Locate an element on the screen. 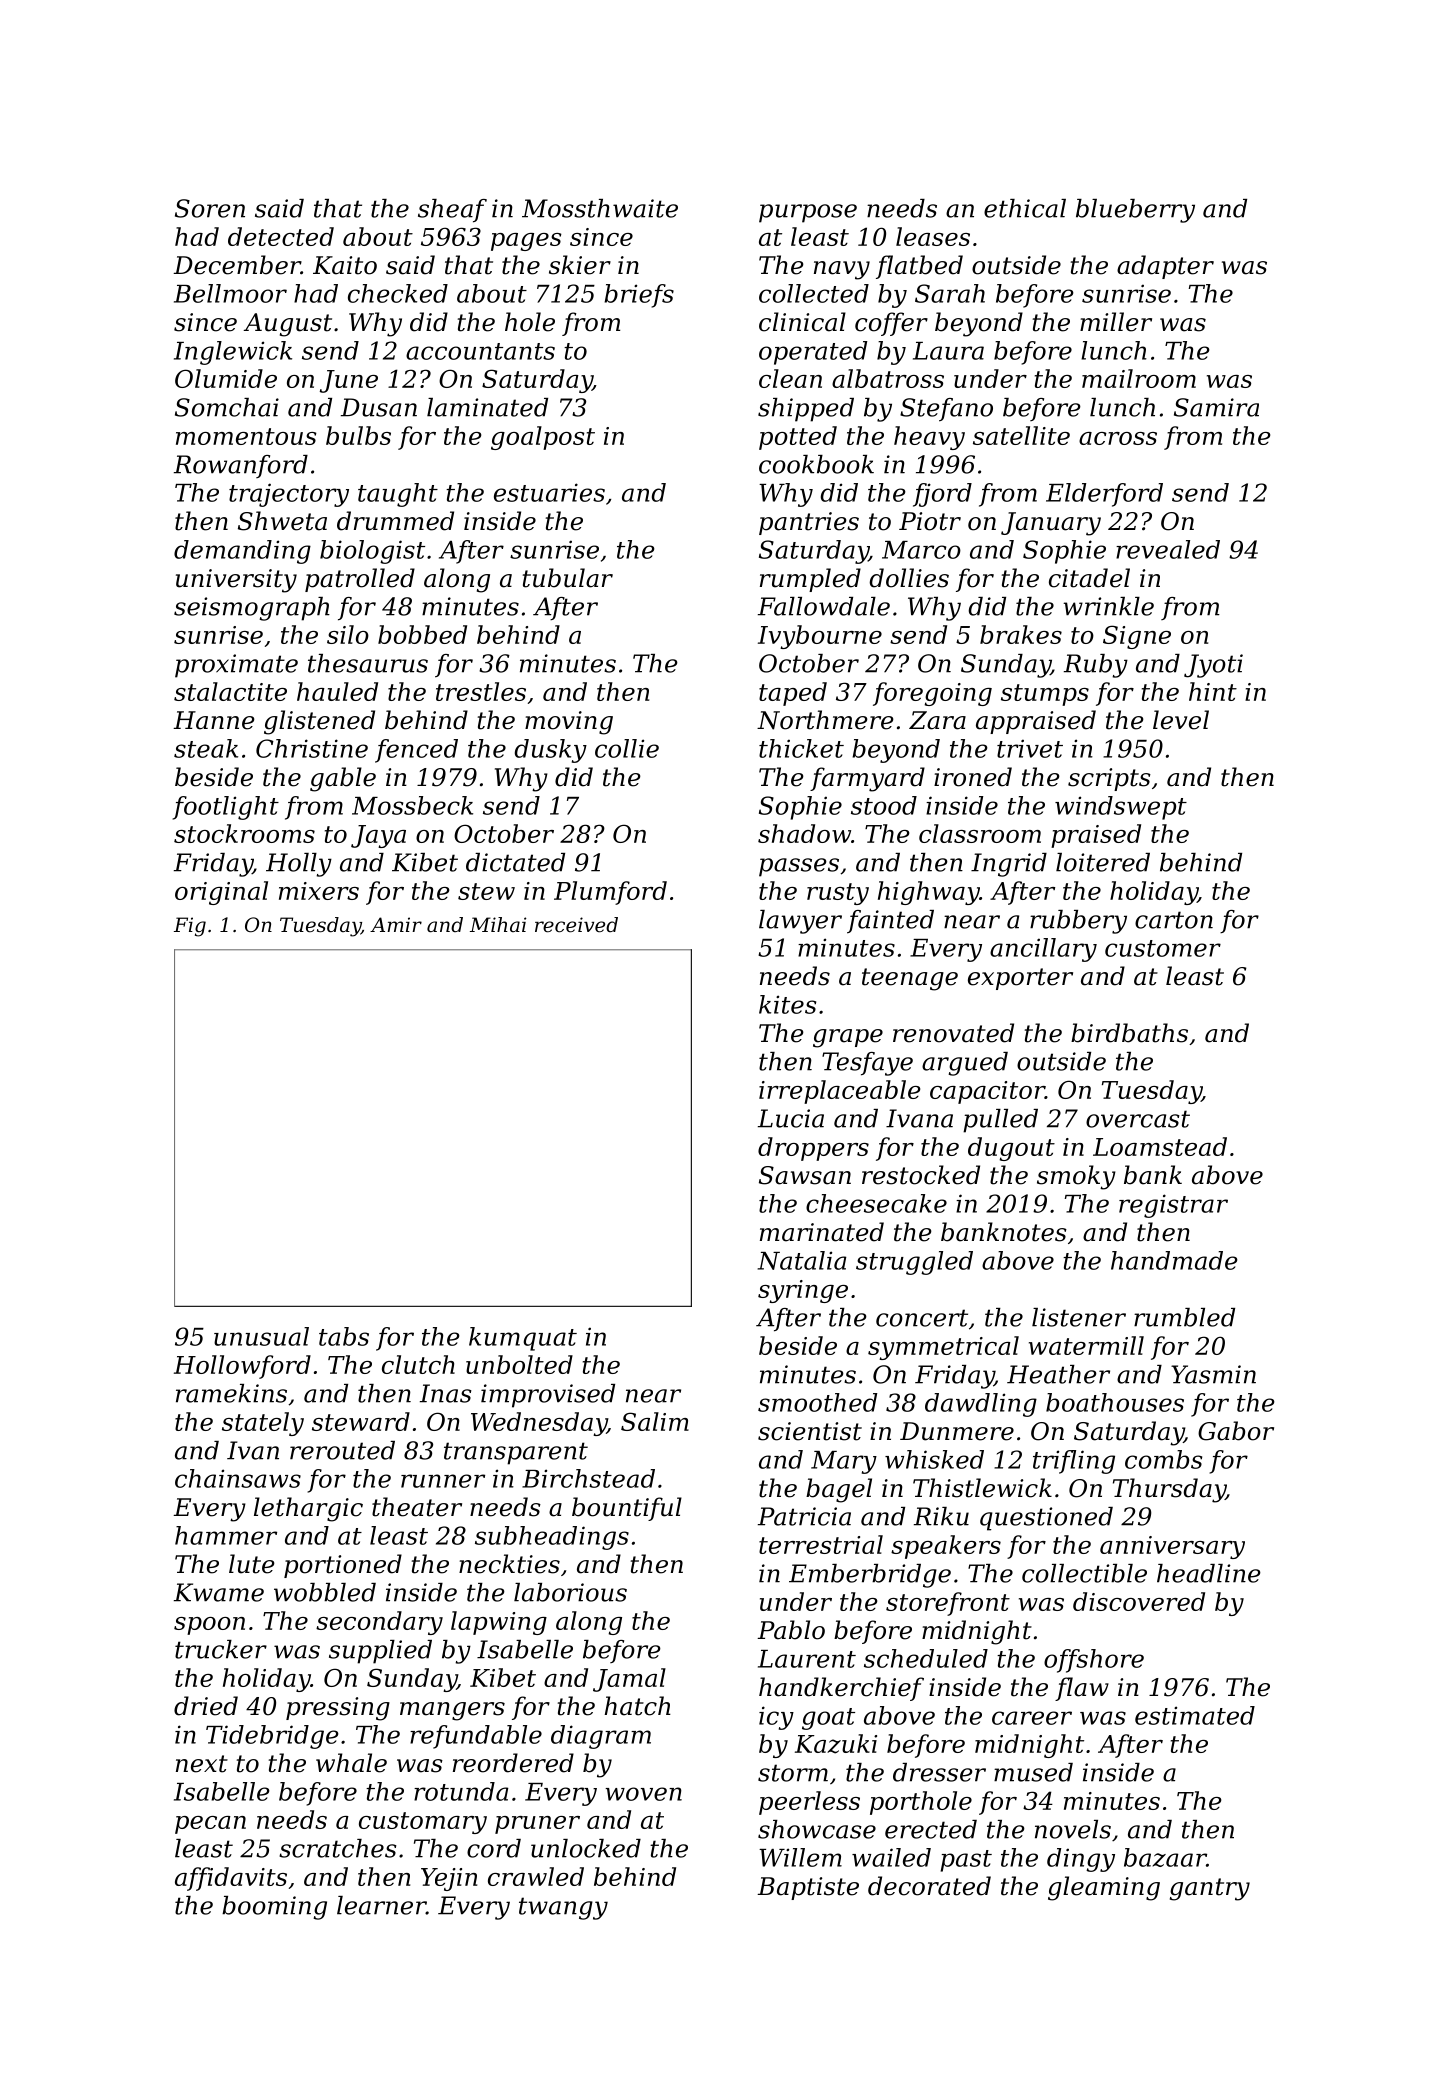  Fig is located at coordinates (190, 927).
